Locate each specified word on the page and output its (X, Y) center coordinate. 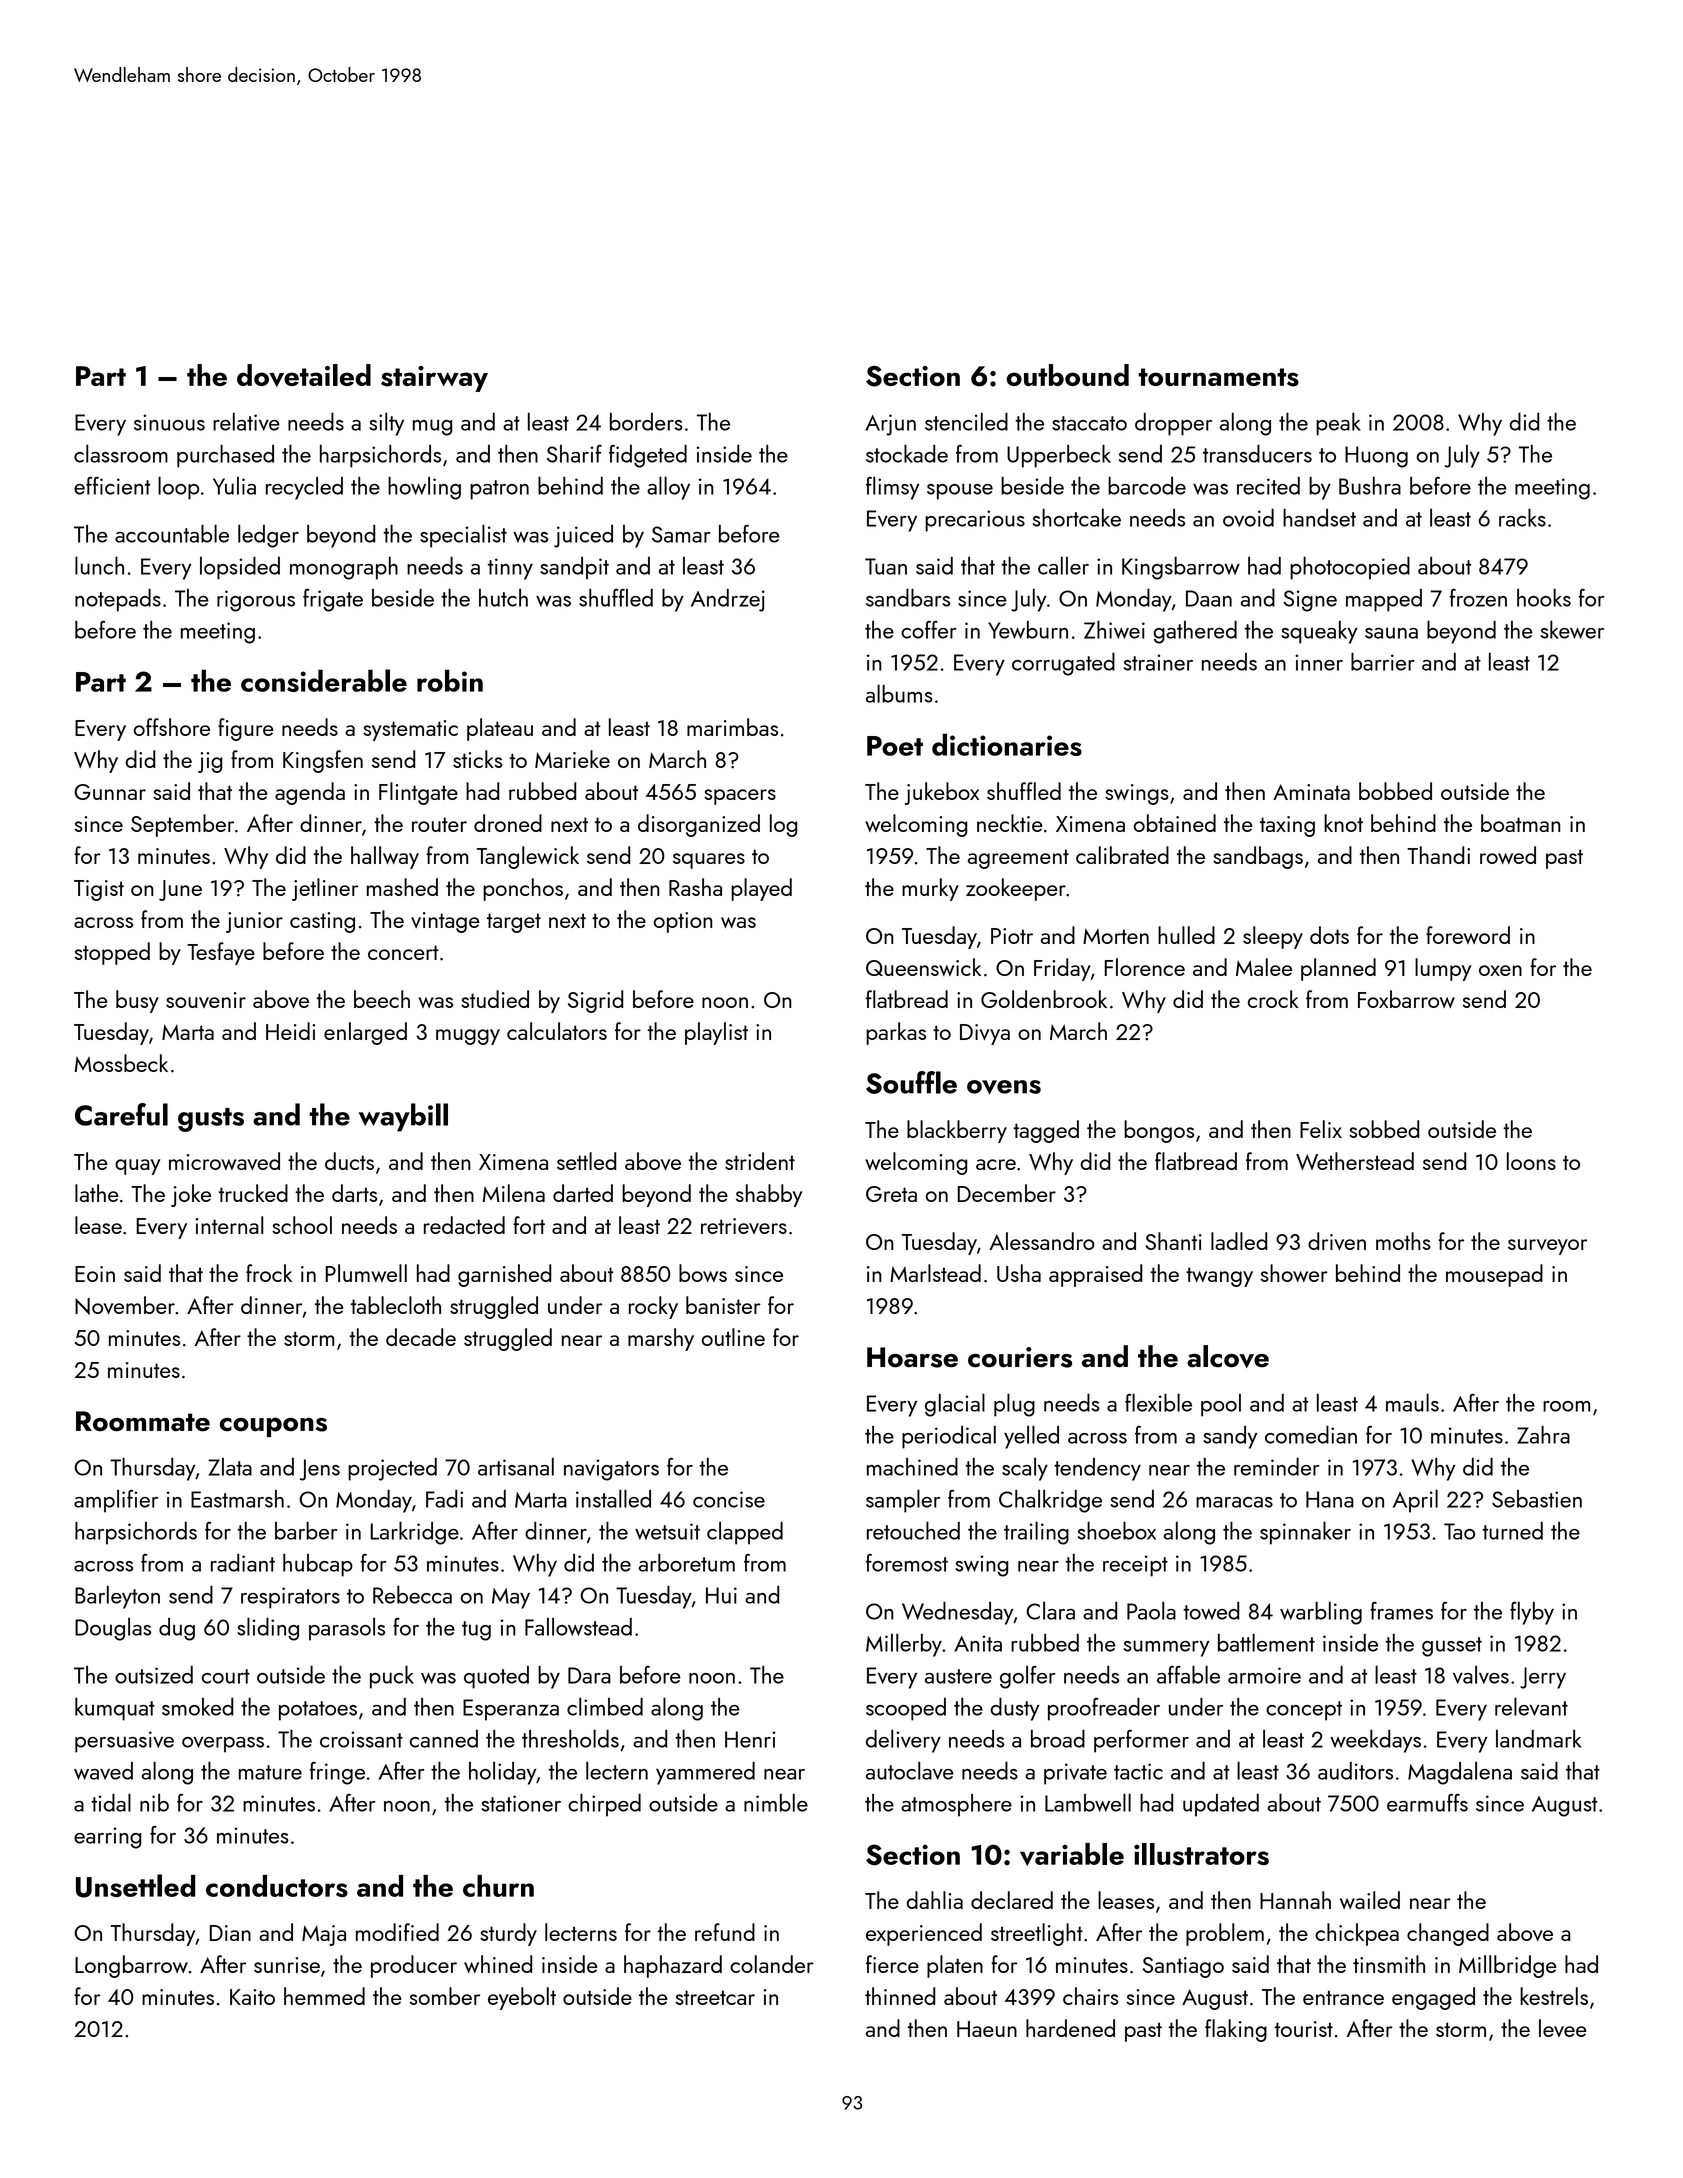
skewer (1572, 629)
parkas (896, 1033)
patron (499, 490)
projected (392, 1469)
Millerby (904, 1645)
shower (1294, 1273)
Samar (681, 534)
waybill (403, 1117)
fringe (337, 1773)
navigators (611, 1470)
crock (1273, 999)
